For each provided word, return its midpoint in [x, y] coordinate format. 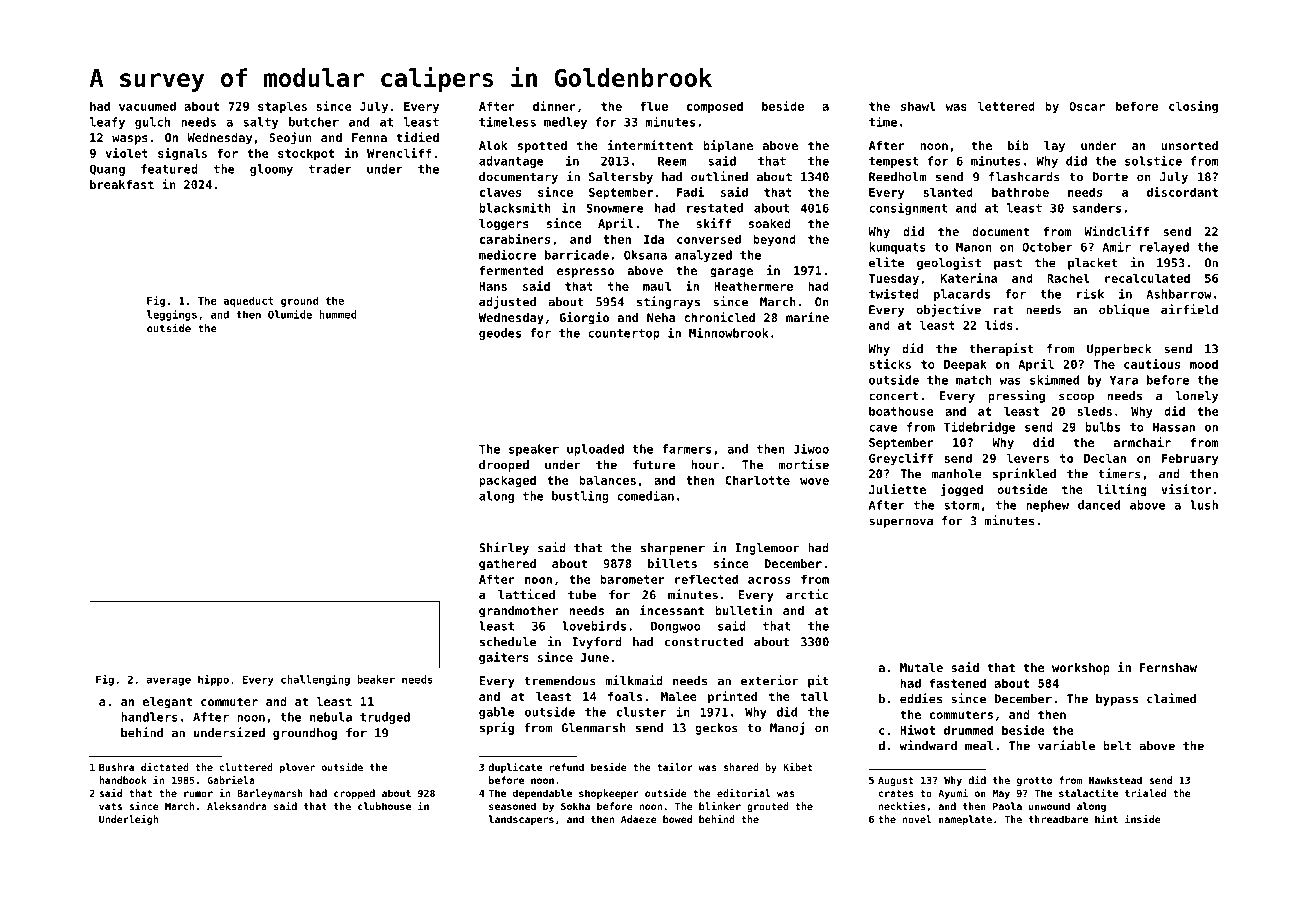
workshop [1081, 669]
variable [1066, 745]
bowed [677, 819]
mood [1204, 364]
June [595, 657]
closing [1193, 107]
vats [110, 806]
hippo [213, 680]
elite [886, 262]
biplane [728, 146]
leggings [172, 315]
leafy [107, 123]
